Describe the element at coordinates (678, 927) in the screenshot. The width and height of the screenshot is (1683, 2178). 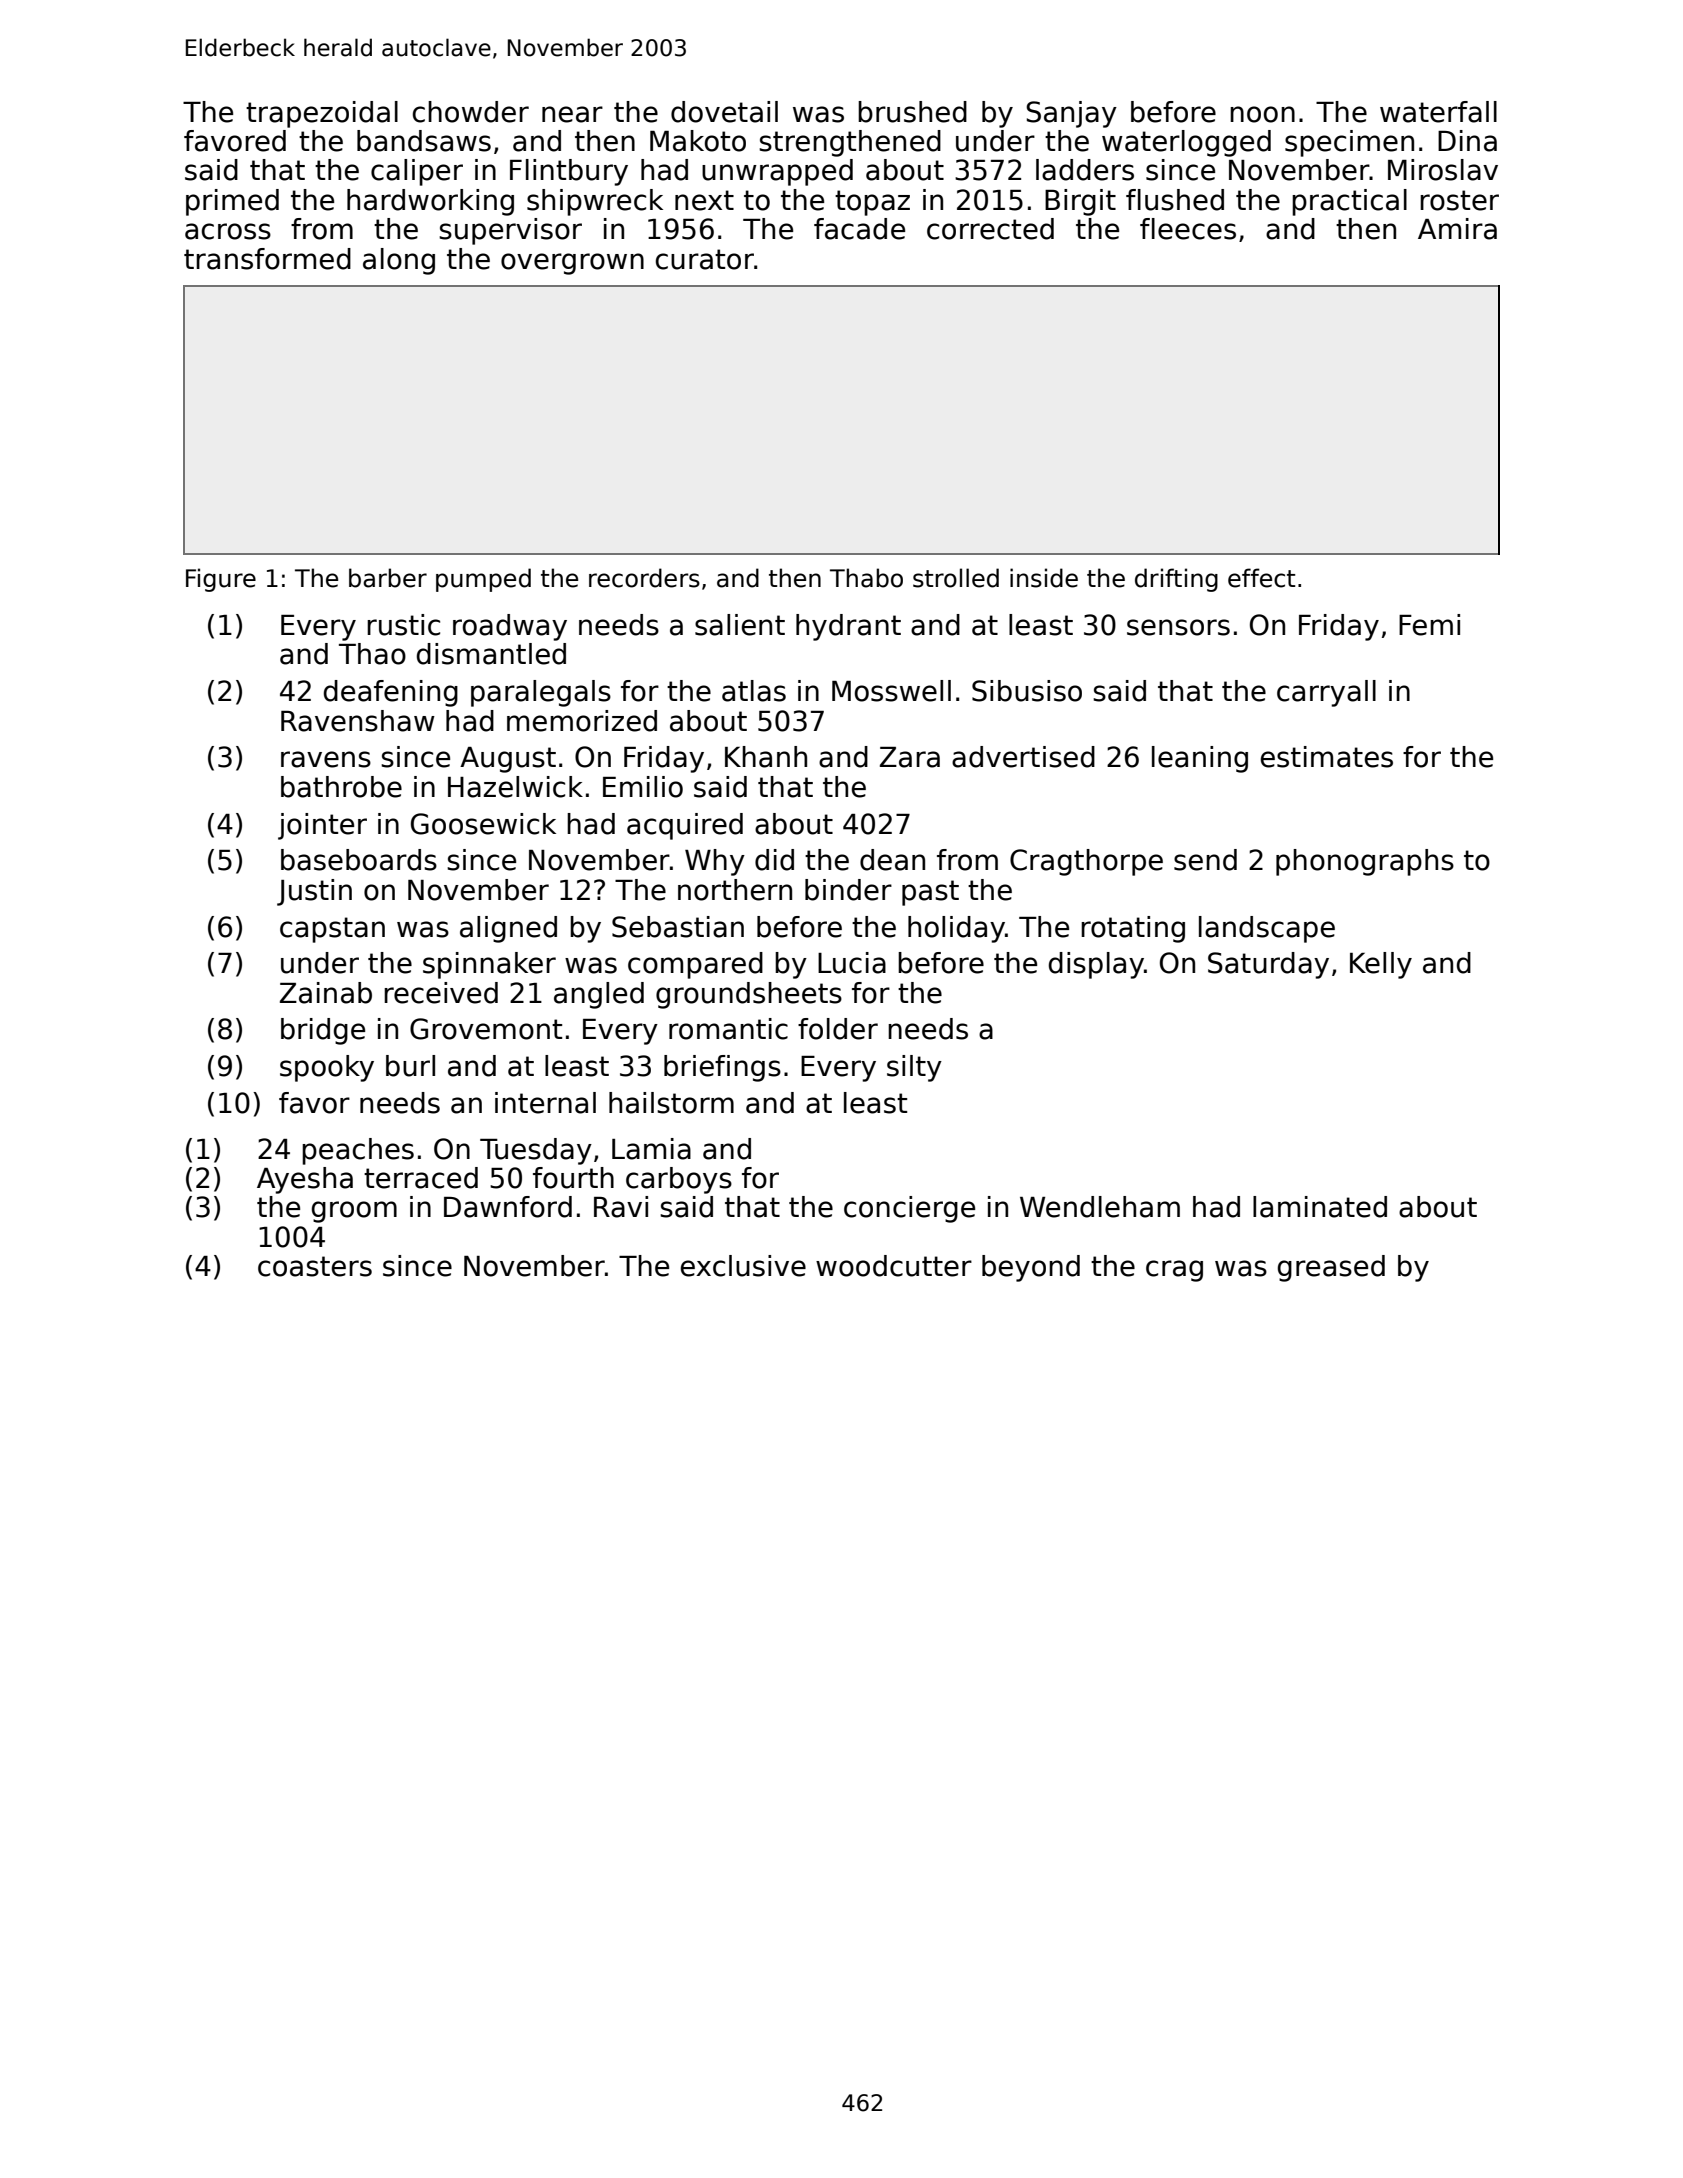
I see `Sebastian` at that location.
